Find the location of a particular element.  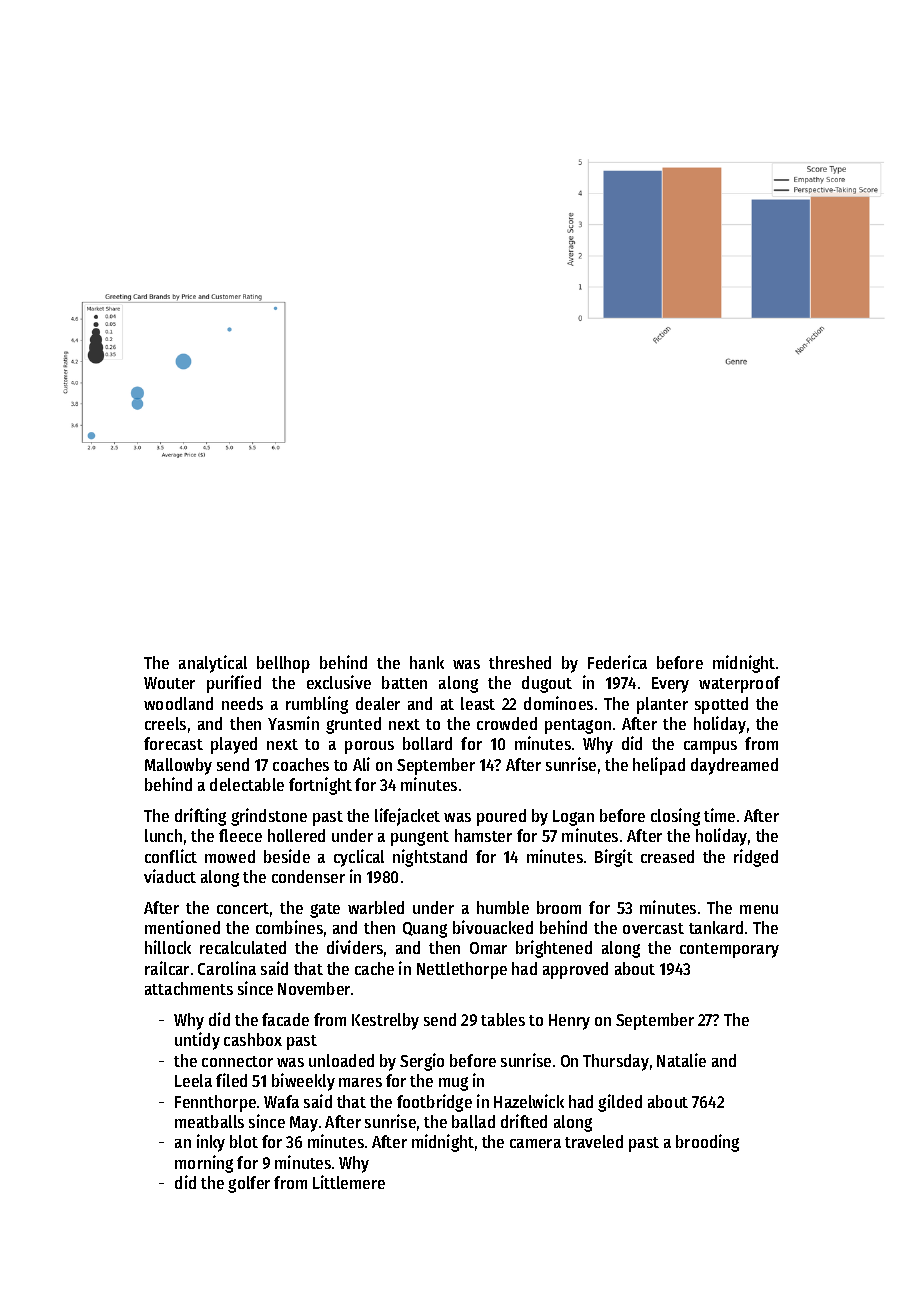

menu is located at coordinates (759, 909).
